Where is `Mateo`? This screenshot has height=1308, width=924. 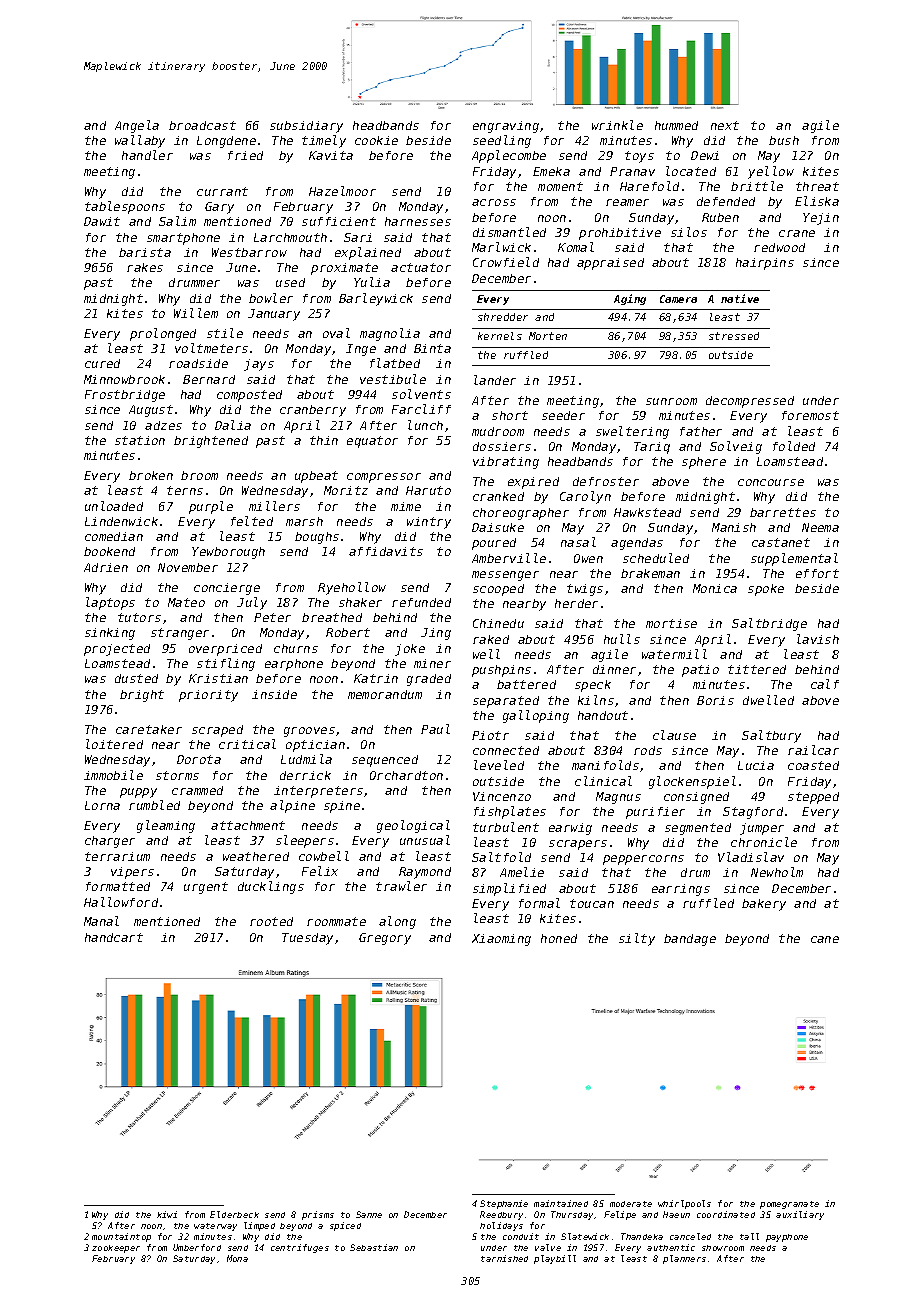
Mateo is located at coordinates (186, 602).
